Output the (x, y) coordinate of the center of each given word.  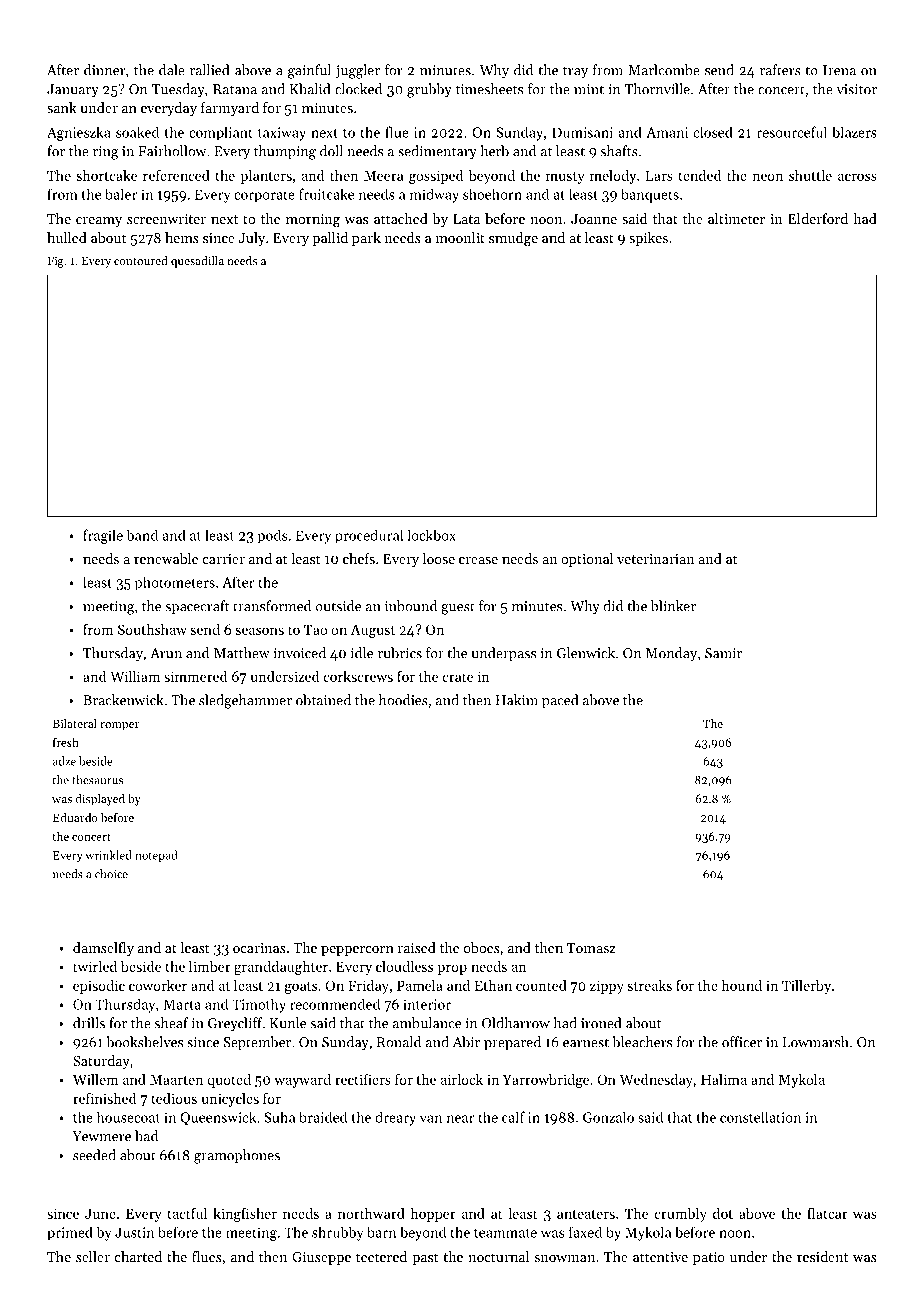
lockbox (431, 535)
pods (272, 536)
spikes (648, 239)
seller (93, 1256)
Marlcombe (664, 70)
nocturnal (498, 1256)
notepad (156, 856)
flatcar (827, 1213)
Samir (723, 653)
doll (331, 151)
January (73, 91)
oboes (482, 947)
